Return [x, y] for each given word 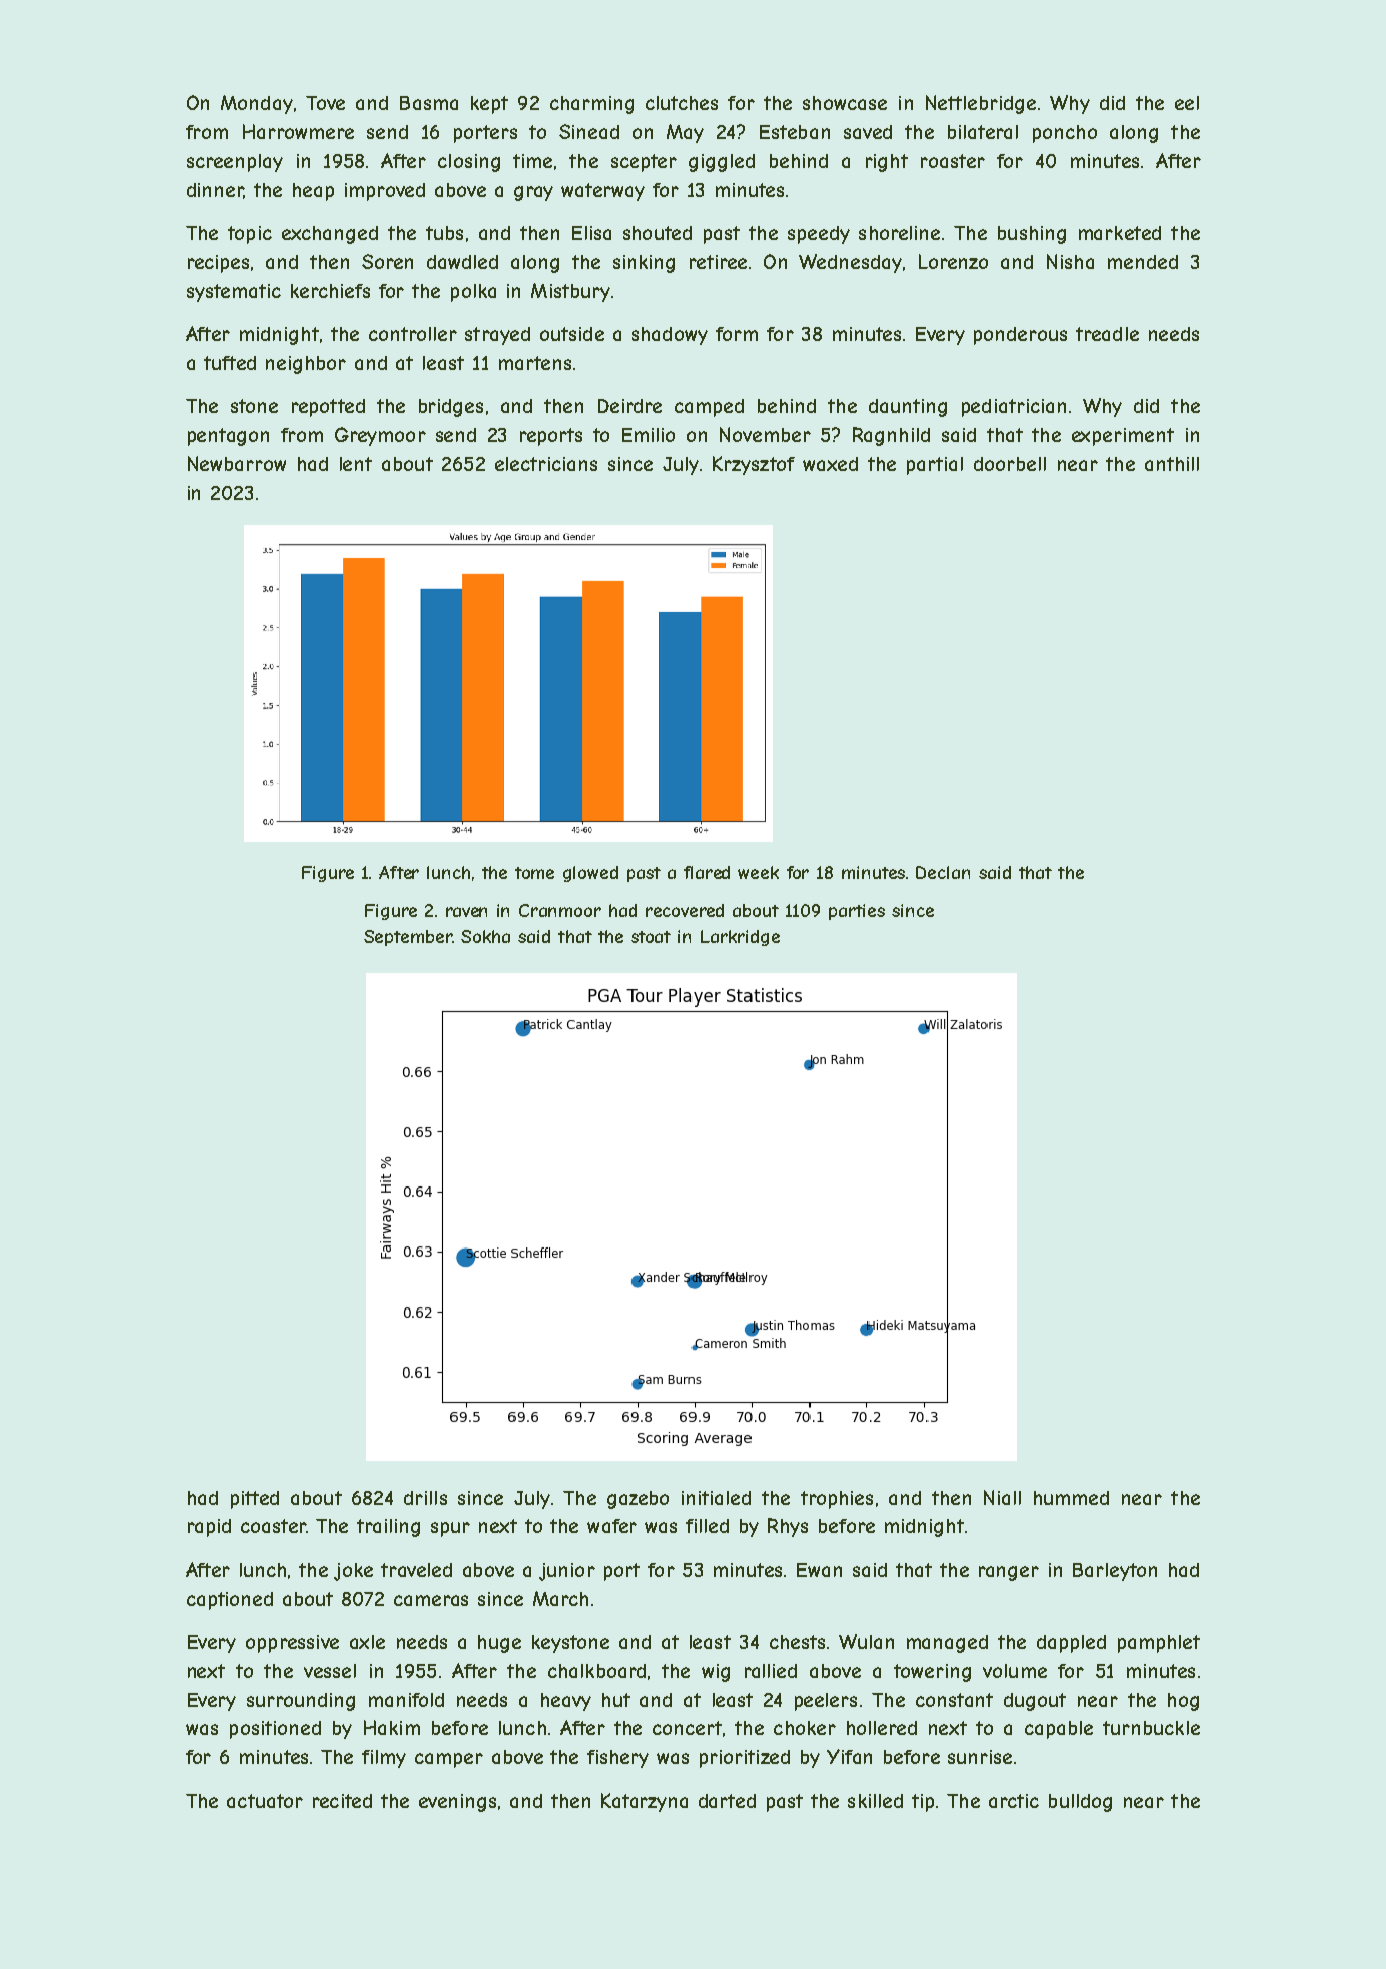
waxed [830, 464]
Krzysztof [754, 465]
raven [466, 912]
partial [935, 466]
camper [449, 1760]
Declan [943, 872]
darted [727, 1801]
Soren [387, 261]
